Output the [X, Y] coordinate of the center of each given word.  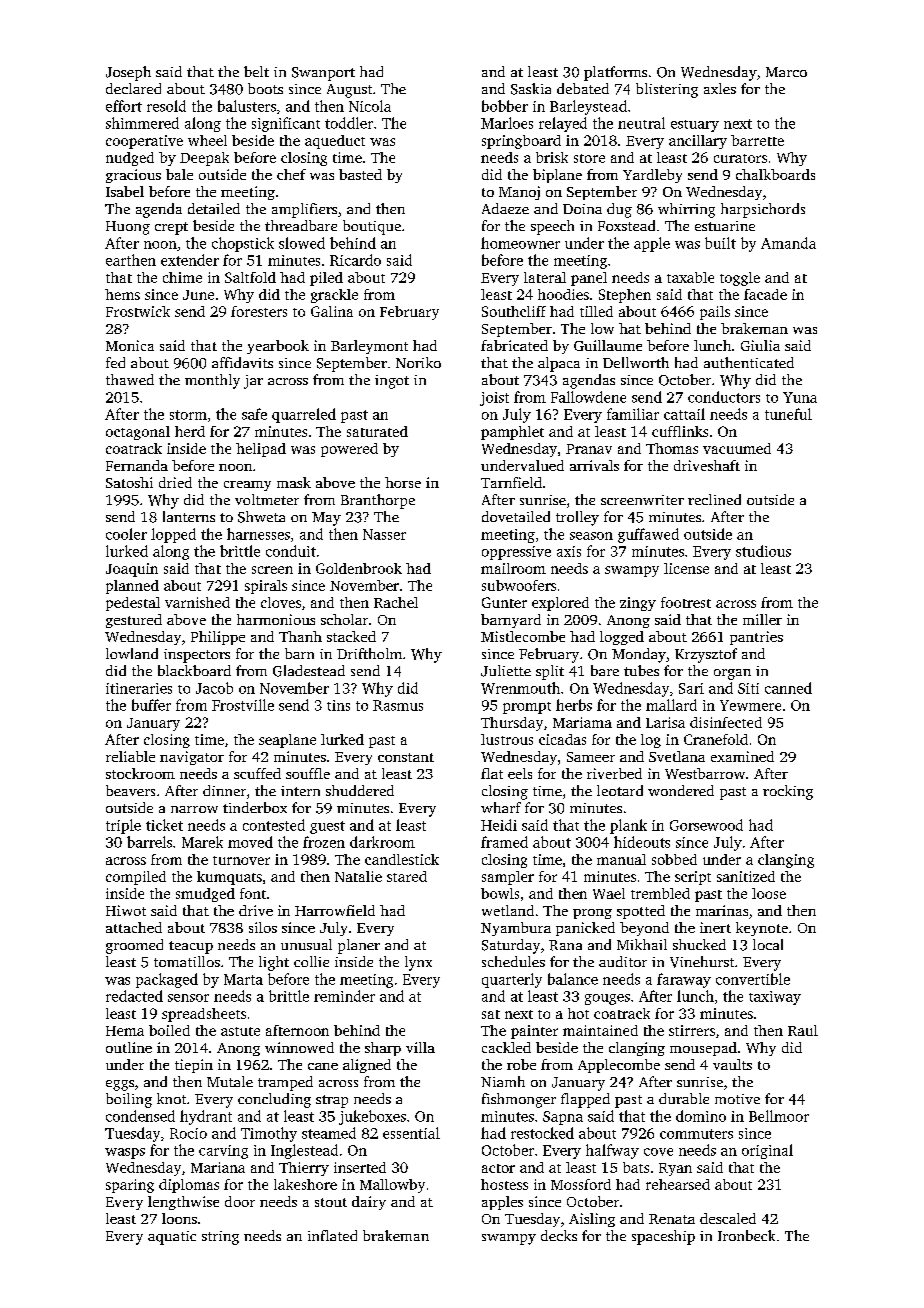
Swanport [323, 74]
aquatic [172, 1238]
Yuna [800, 397]
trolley [577, 518]
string [220, 1238]
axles [720, 88]
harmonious [276, 619]
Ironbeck [746, 1235]
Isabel [125, 191]
